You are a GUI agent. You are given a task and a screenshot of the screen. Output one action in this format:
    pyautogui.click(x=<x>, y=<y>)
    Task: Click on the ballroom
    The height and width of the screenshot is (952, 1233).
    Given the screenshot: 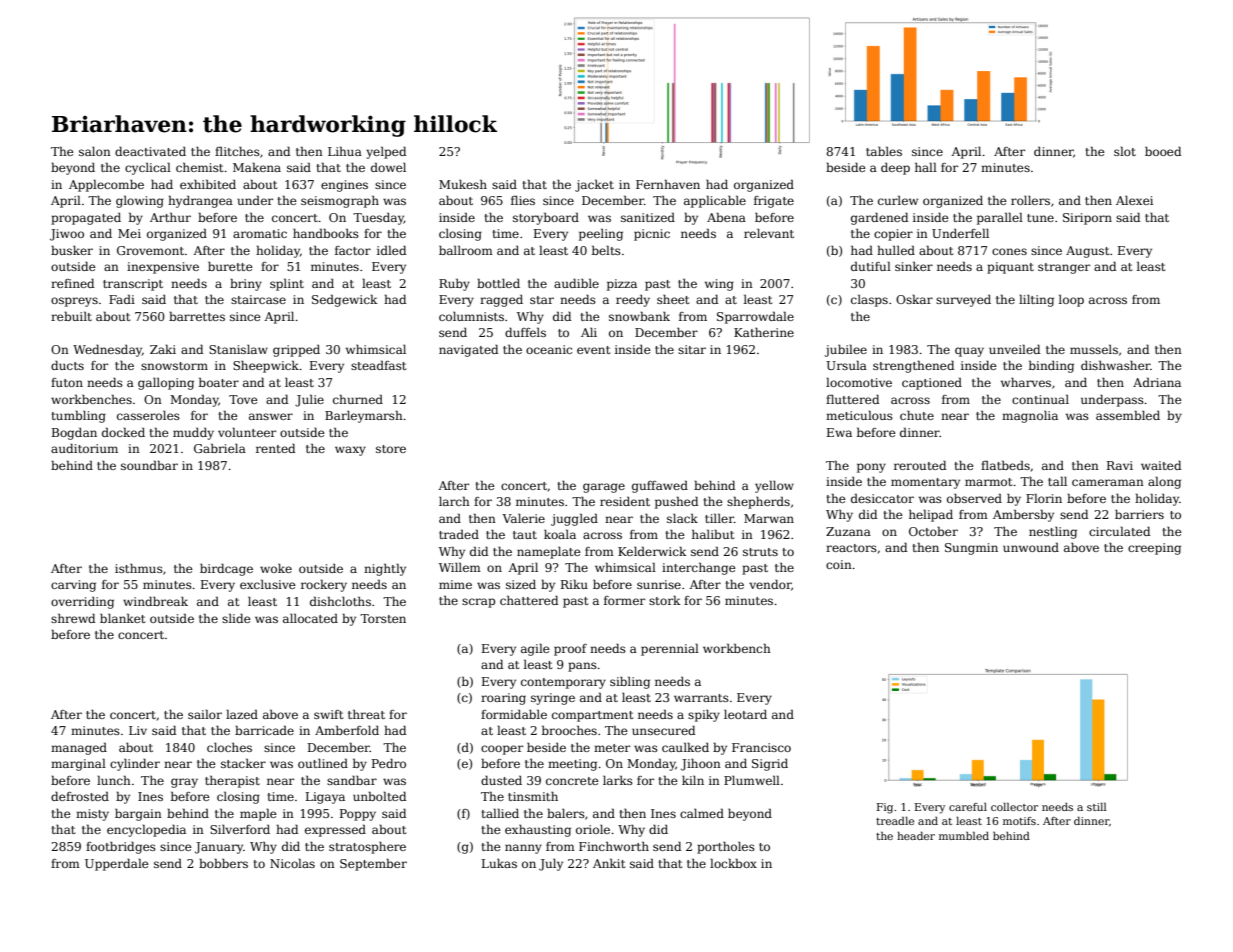 What is the action you would take?
    pyautogui.click(x=466, y=250)
